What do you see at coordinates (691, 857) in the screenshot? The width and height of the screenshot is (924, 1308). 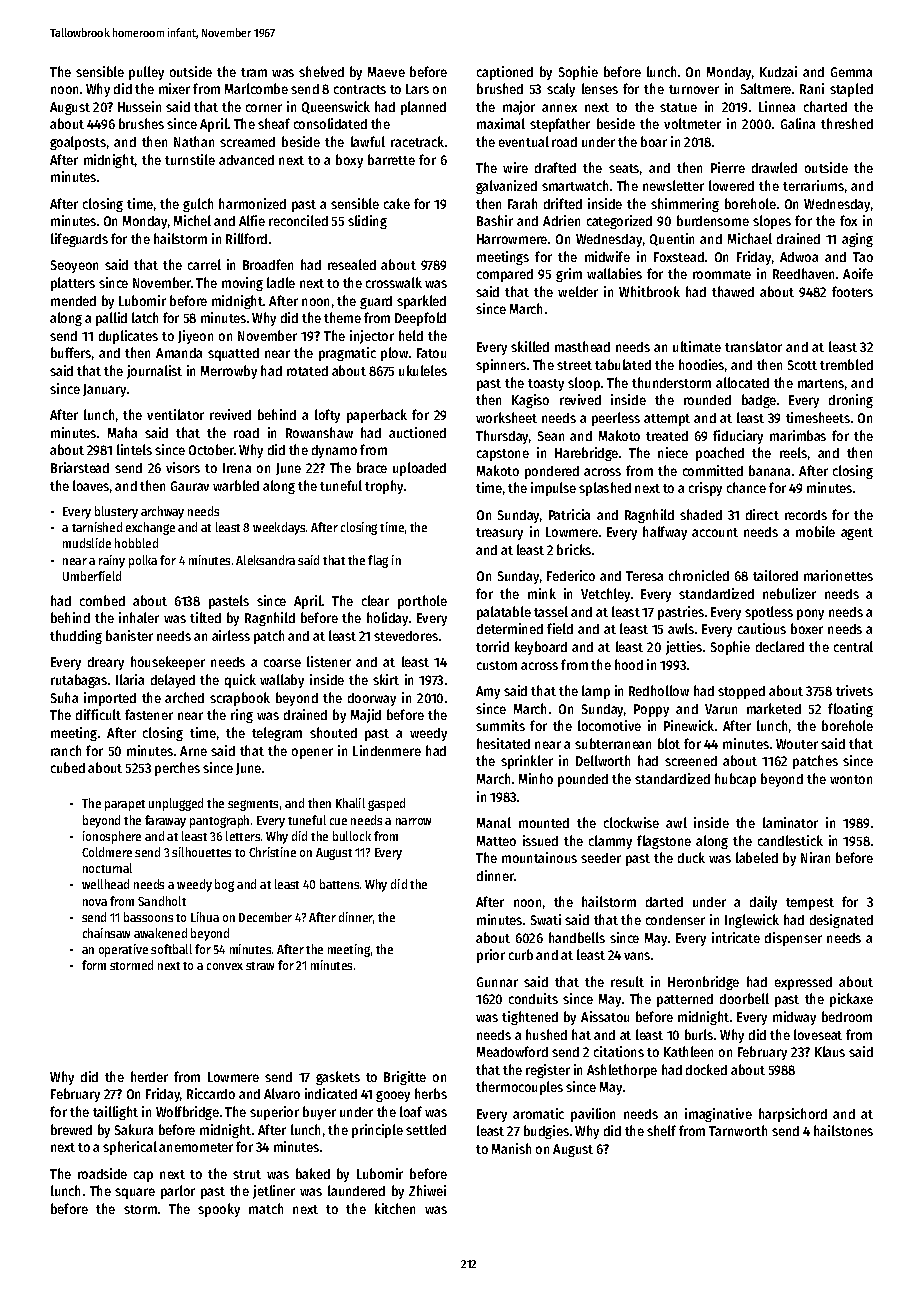 I see `duck` at bounding box center [691, 857].
